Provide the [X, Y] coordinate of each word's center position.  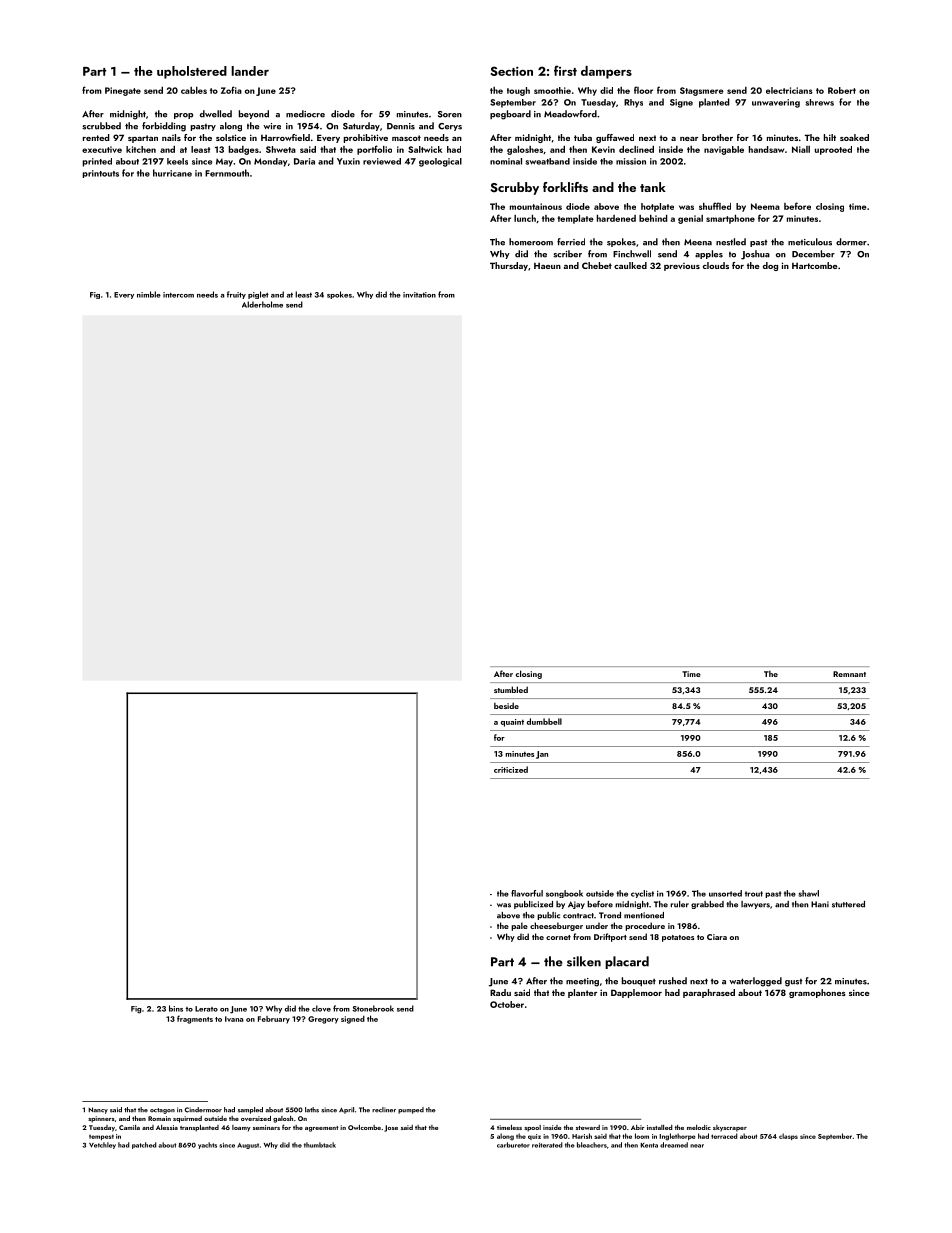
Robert [842, 90]
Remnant [849, 674]
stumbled [511, 689]
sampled [250, 1110]
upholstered [192, 72]
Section [511, 71]
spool [532, 1128]
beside [506, 705]
